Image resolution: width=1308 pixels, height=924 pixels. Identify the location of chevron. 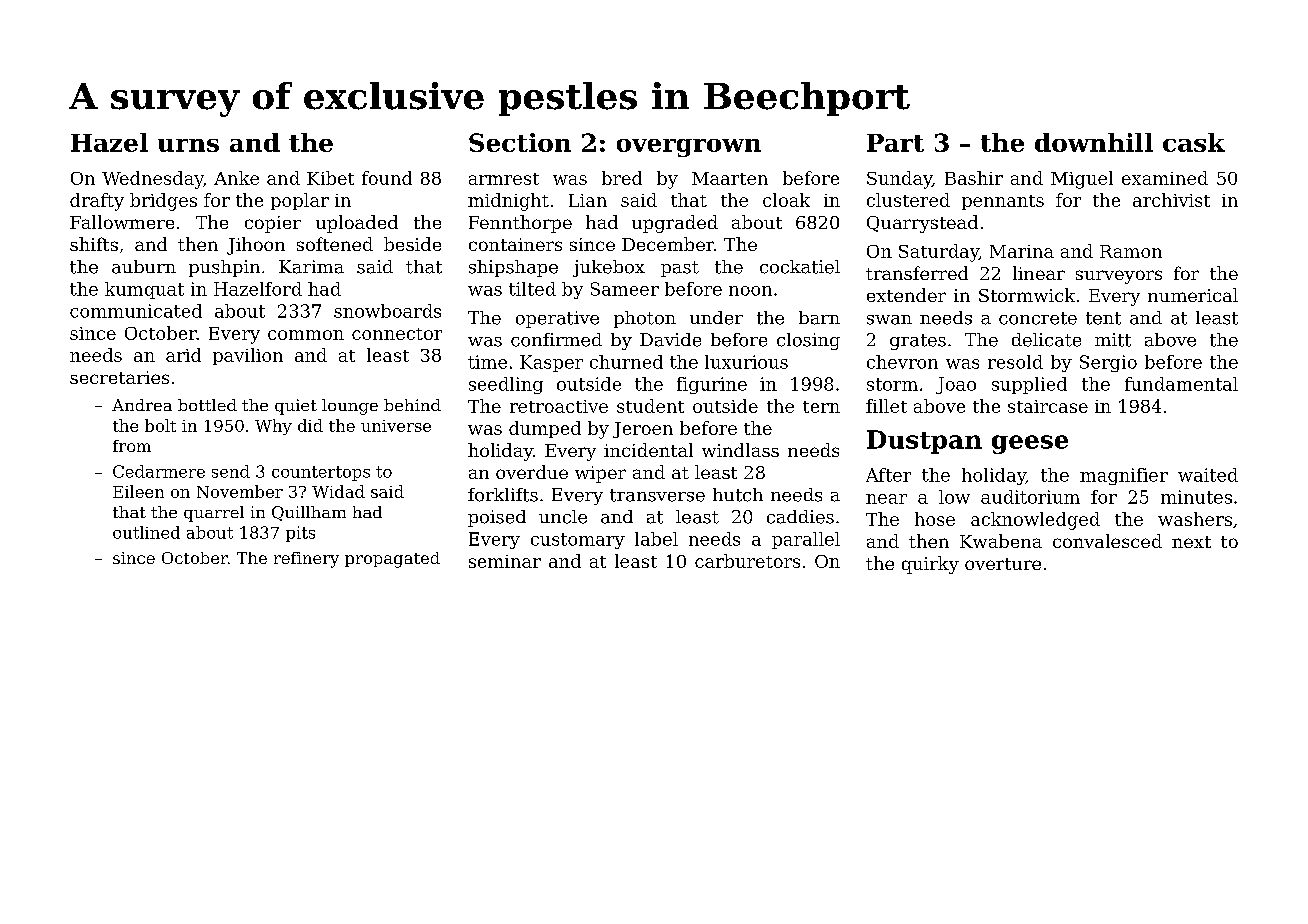
(902, 362).
